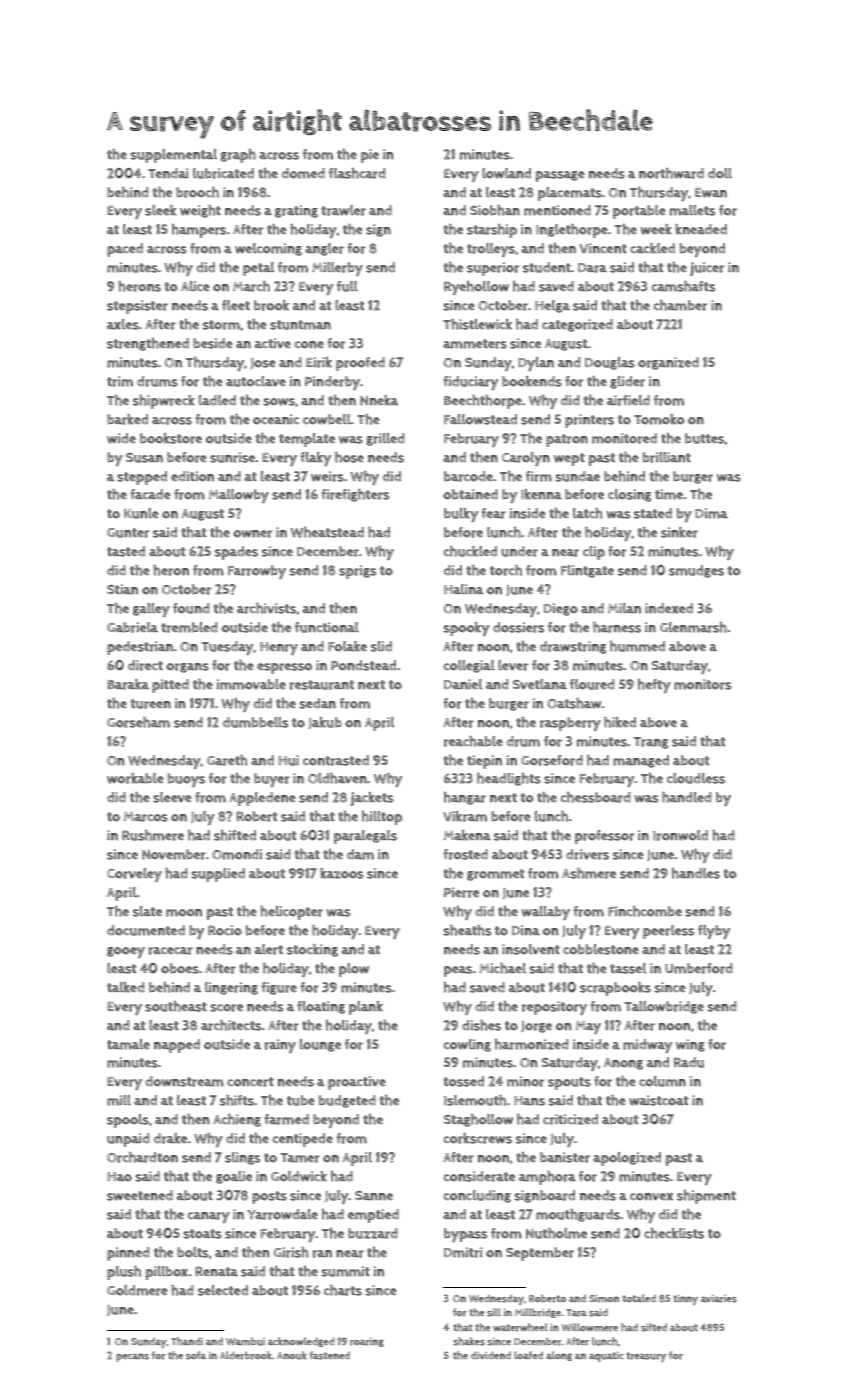  Describe the element at coordinates (461, 892) in the screenshot. I see `Pierre` at that location.
